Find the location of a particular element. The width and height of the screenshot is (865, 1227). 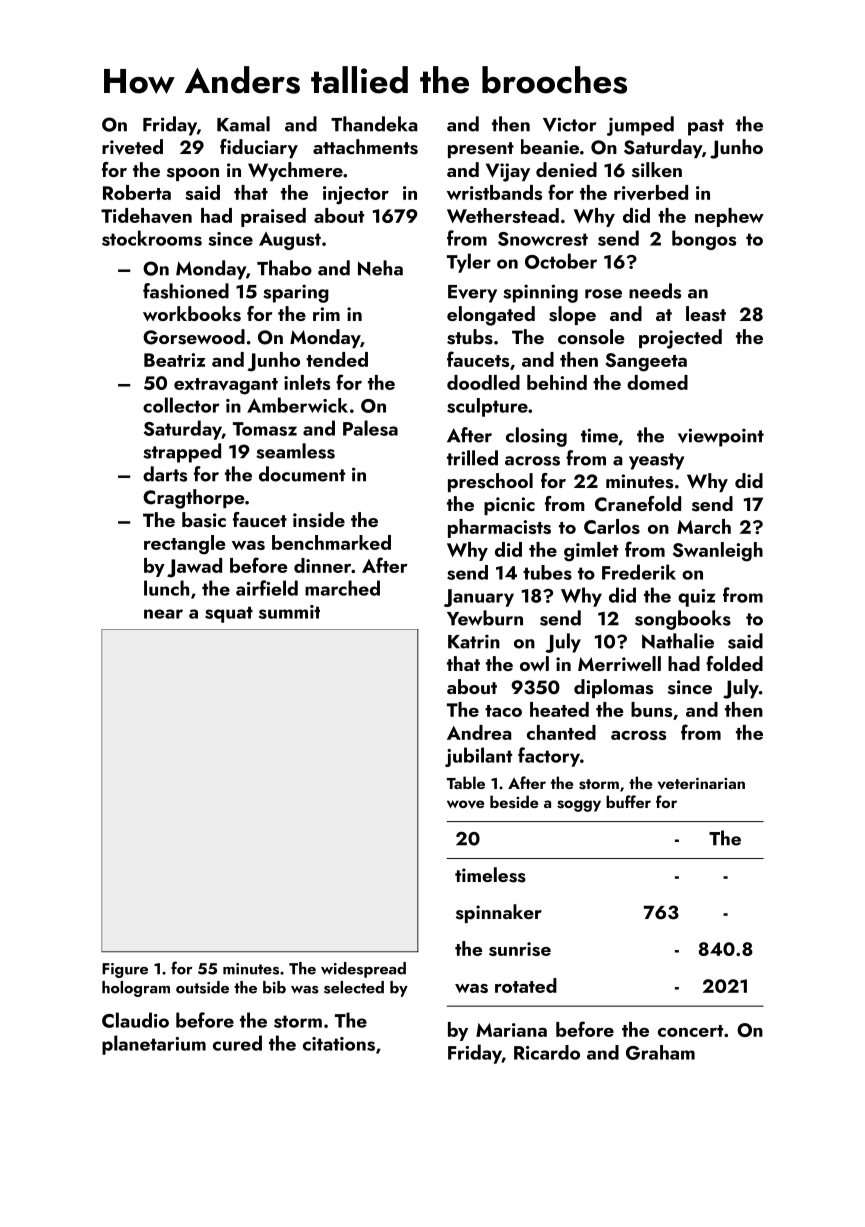

riverbed is located at coordinates (651, 193).
